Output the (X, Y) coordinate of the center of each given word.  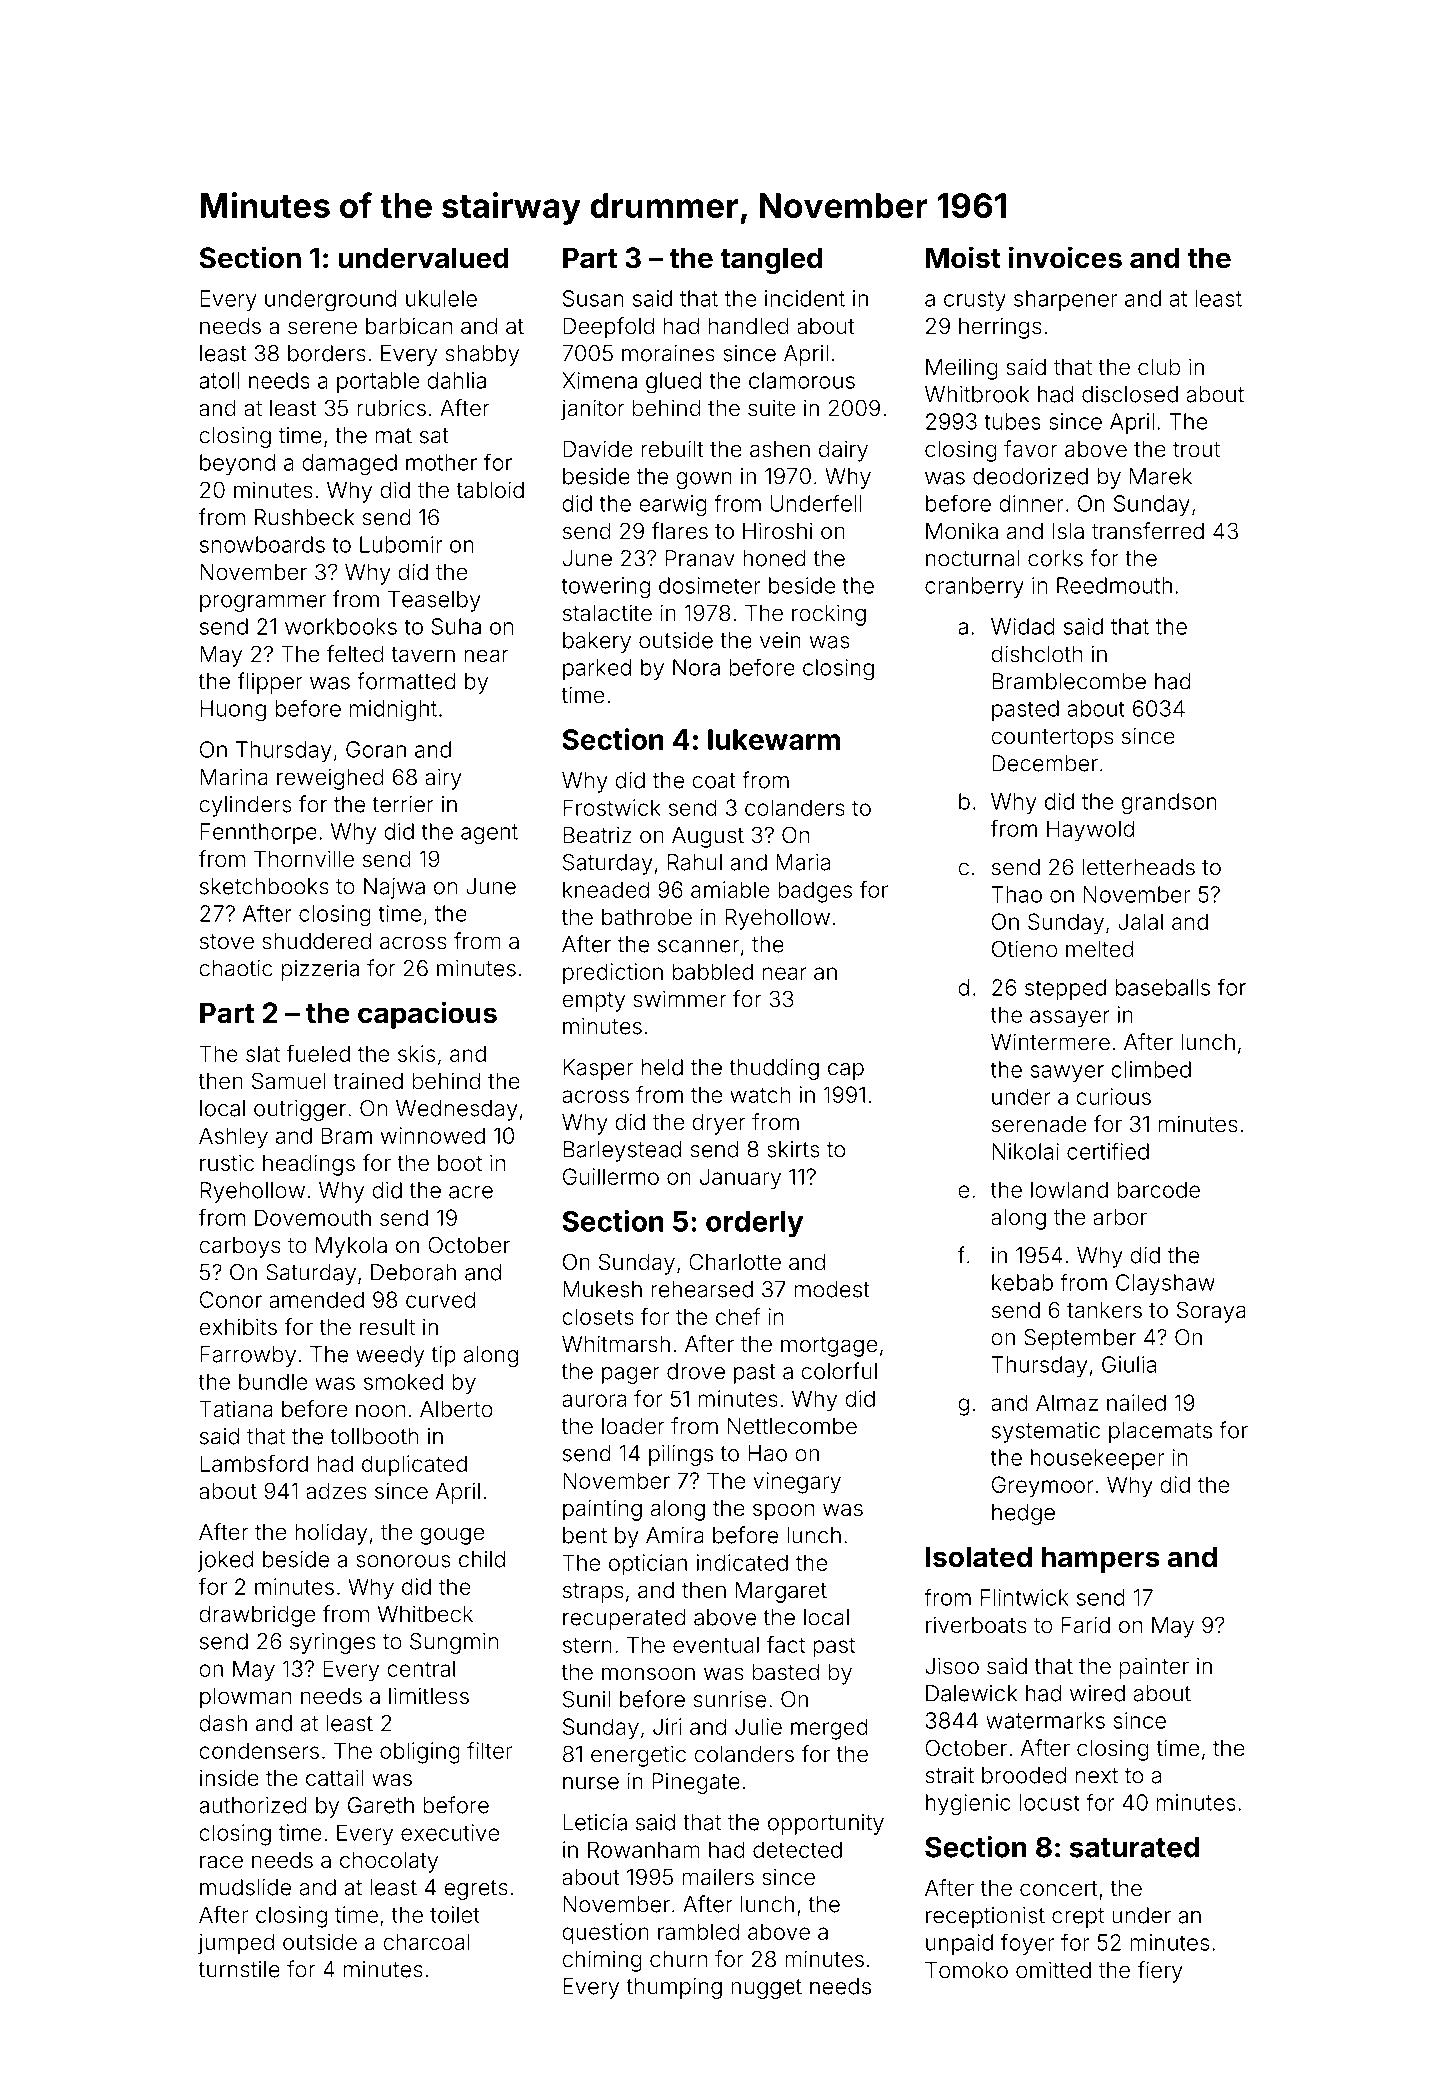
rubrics (391, 408)
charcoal (426, 1942)
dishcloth (1036, 654)
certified (1108, 1151)
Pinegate (696, 1783)
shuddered (316, 941)
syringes (333, 1643)
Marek (1161, 476)
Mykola (351, 1247)
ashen (780, 449)
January (740, 1179)
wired (1097, 1693)
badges (815, 892)
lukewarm (774, 739)
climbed (1151, 1069)
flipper (270, 683)
